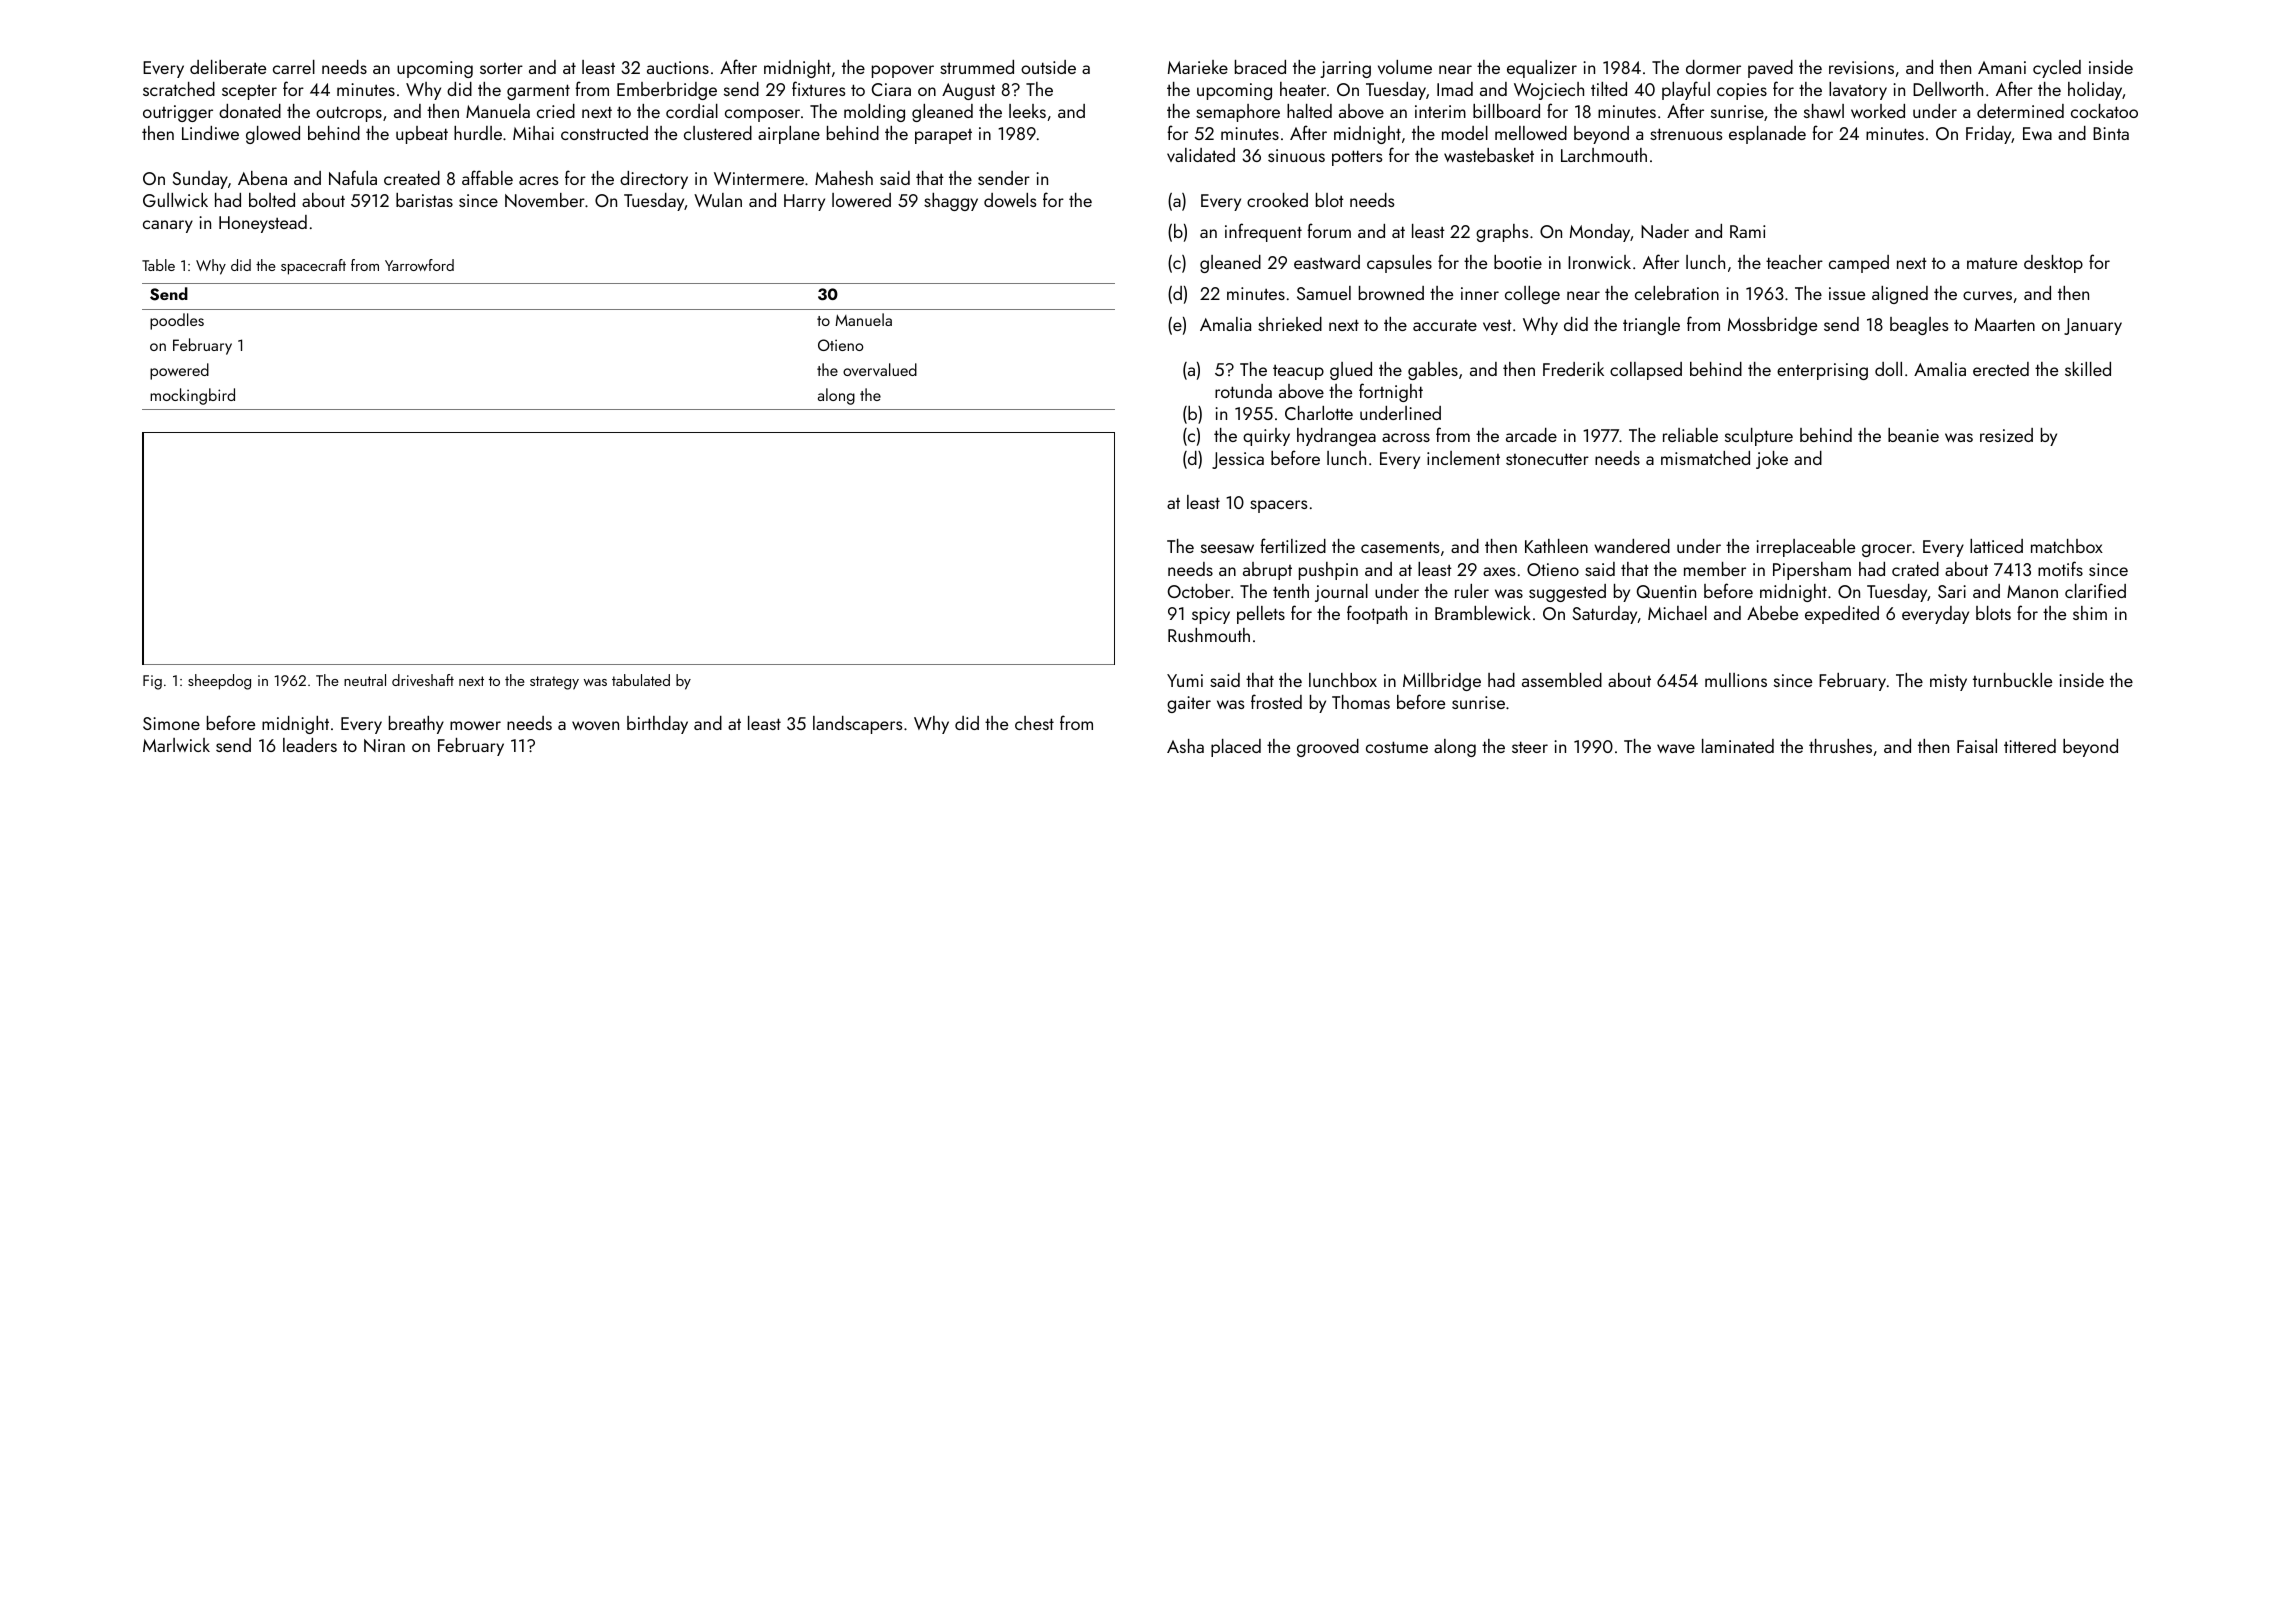 The width and height of the screenshot is (2282, 1614). I want to click on quirky, so click(1266, 437).
